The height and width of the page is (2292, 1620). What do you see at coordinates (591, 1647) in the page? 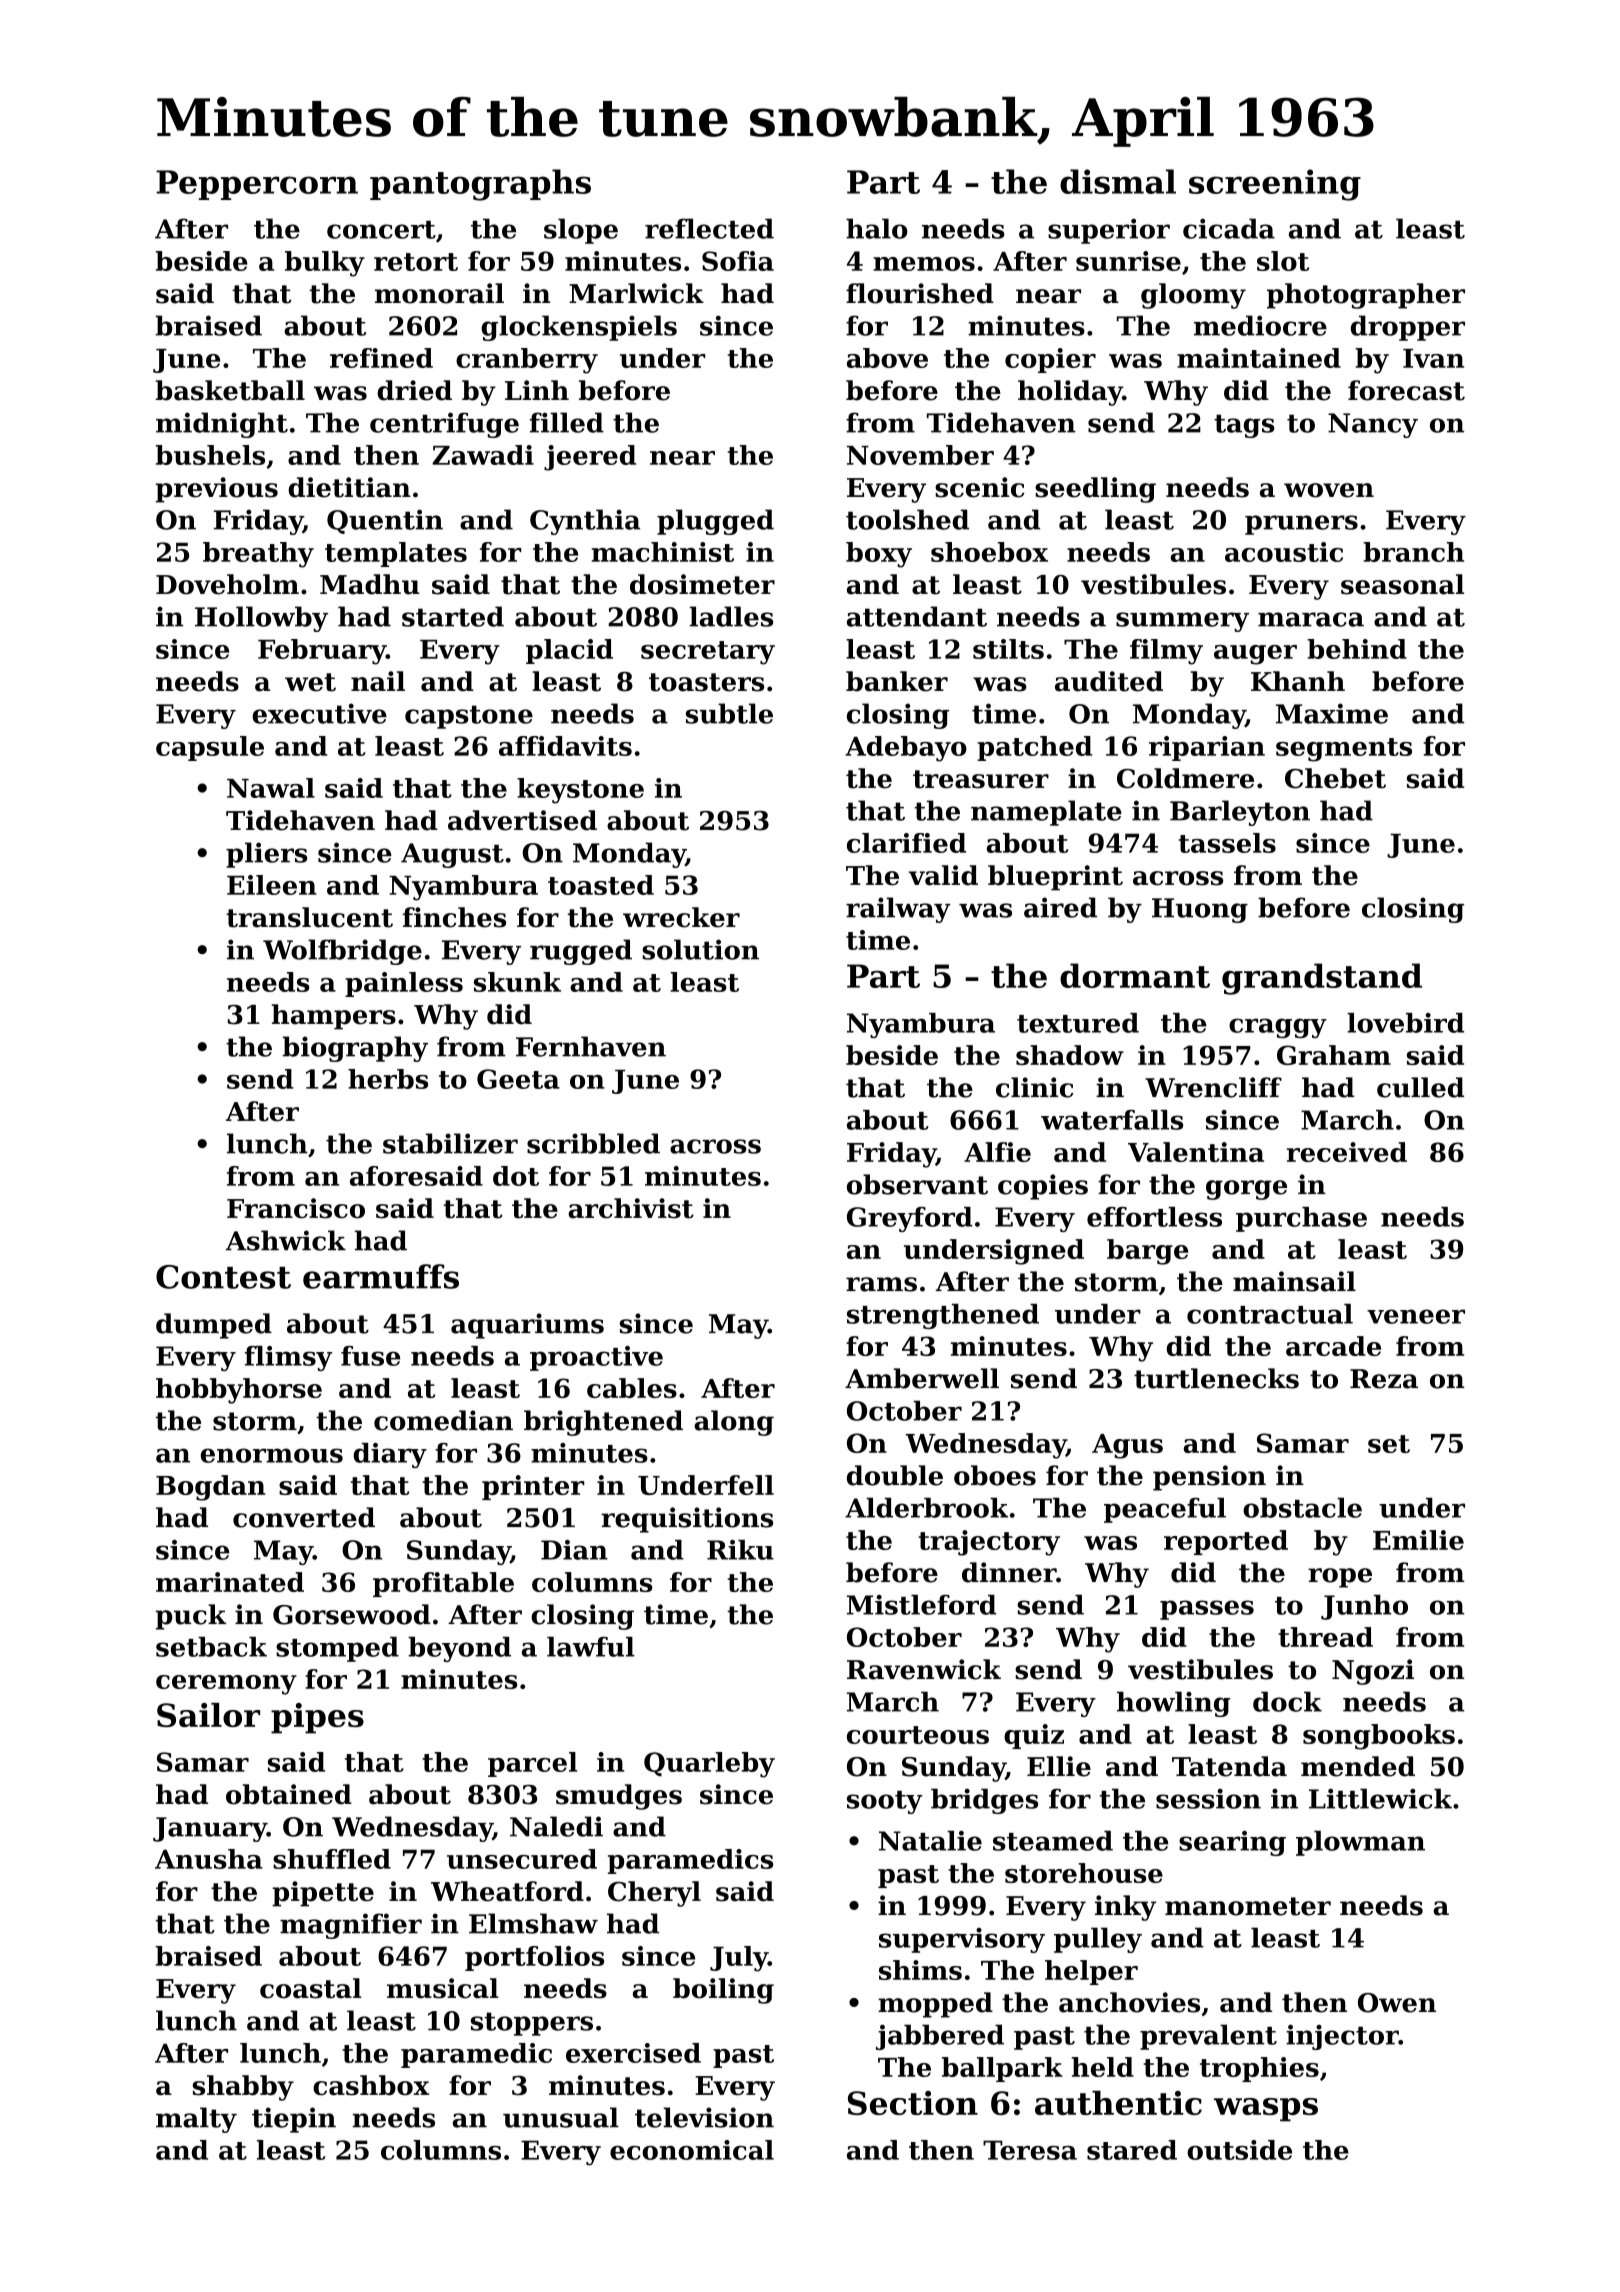
I see `lawful` at bounding box center [591, 1647].
